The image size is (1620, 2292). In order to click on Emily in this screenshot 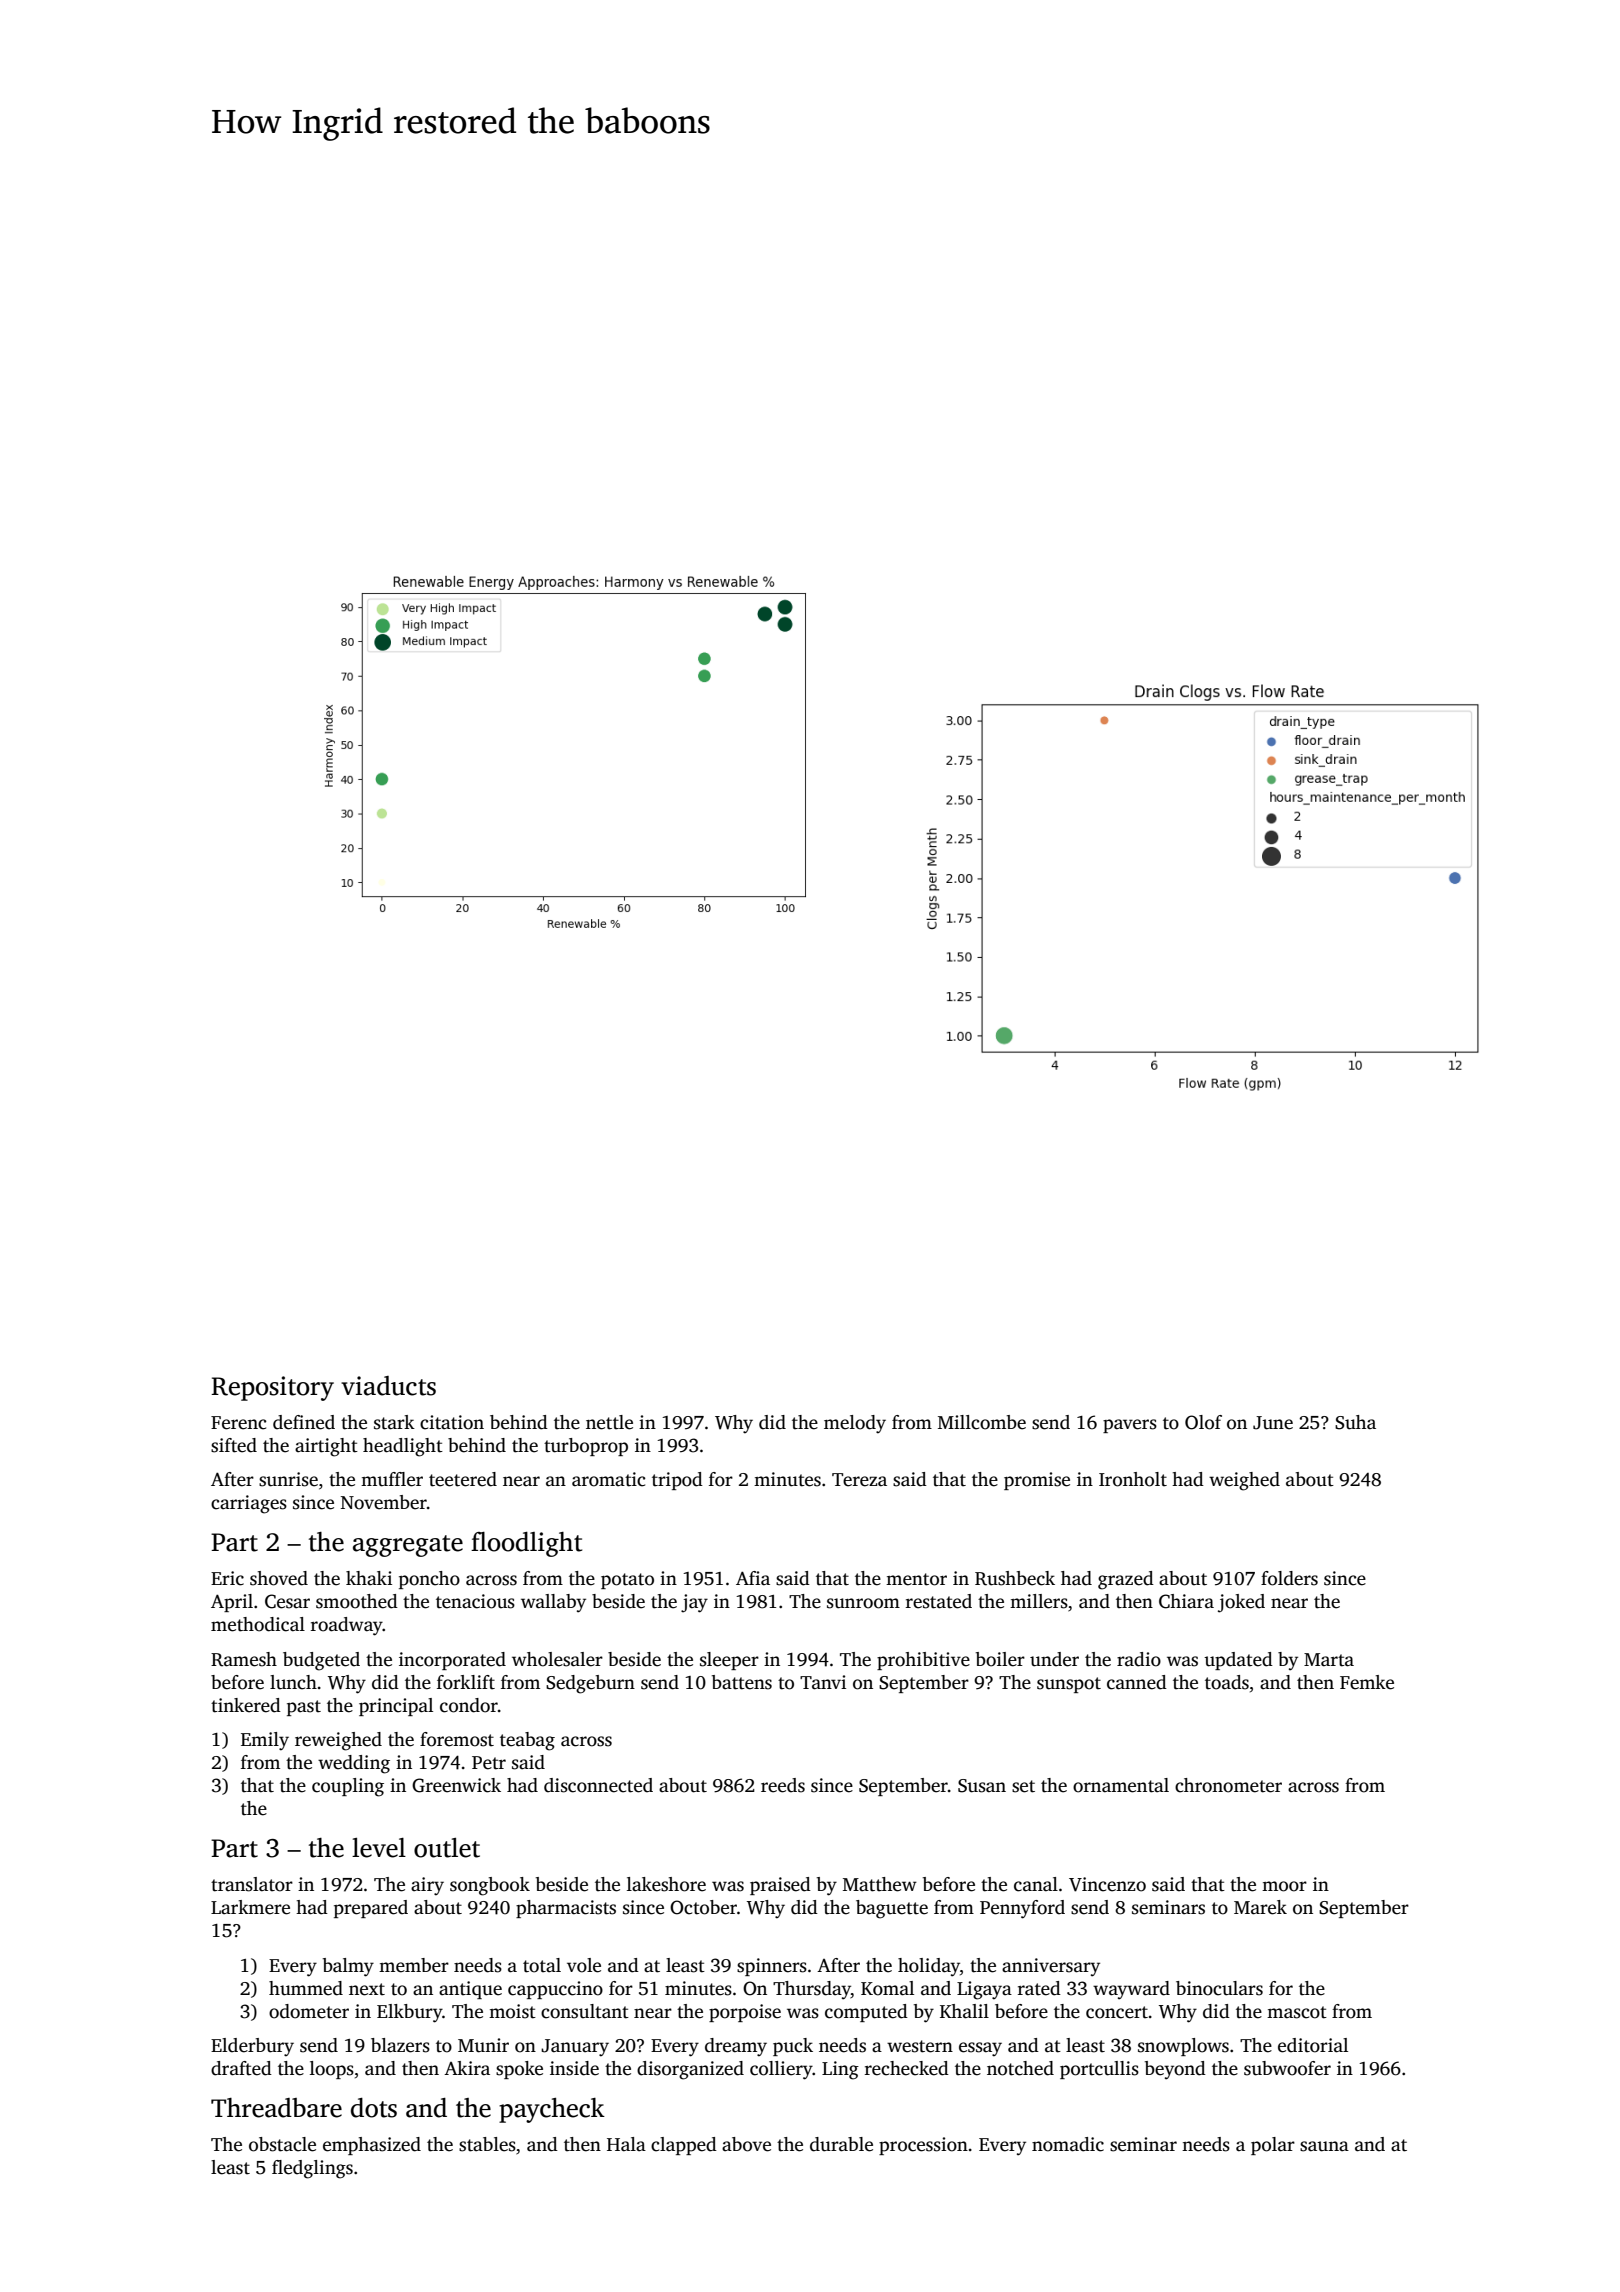, I will do `click(265, 1741)`.
